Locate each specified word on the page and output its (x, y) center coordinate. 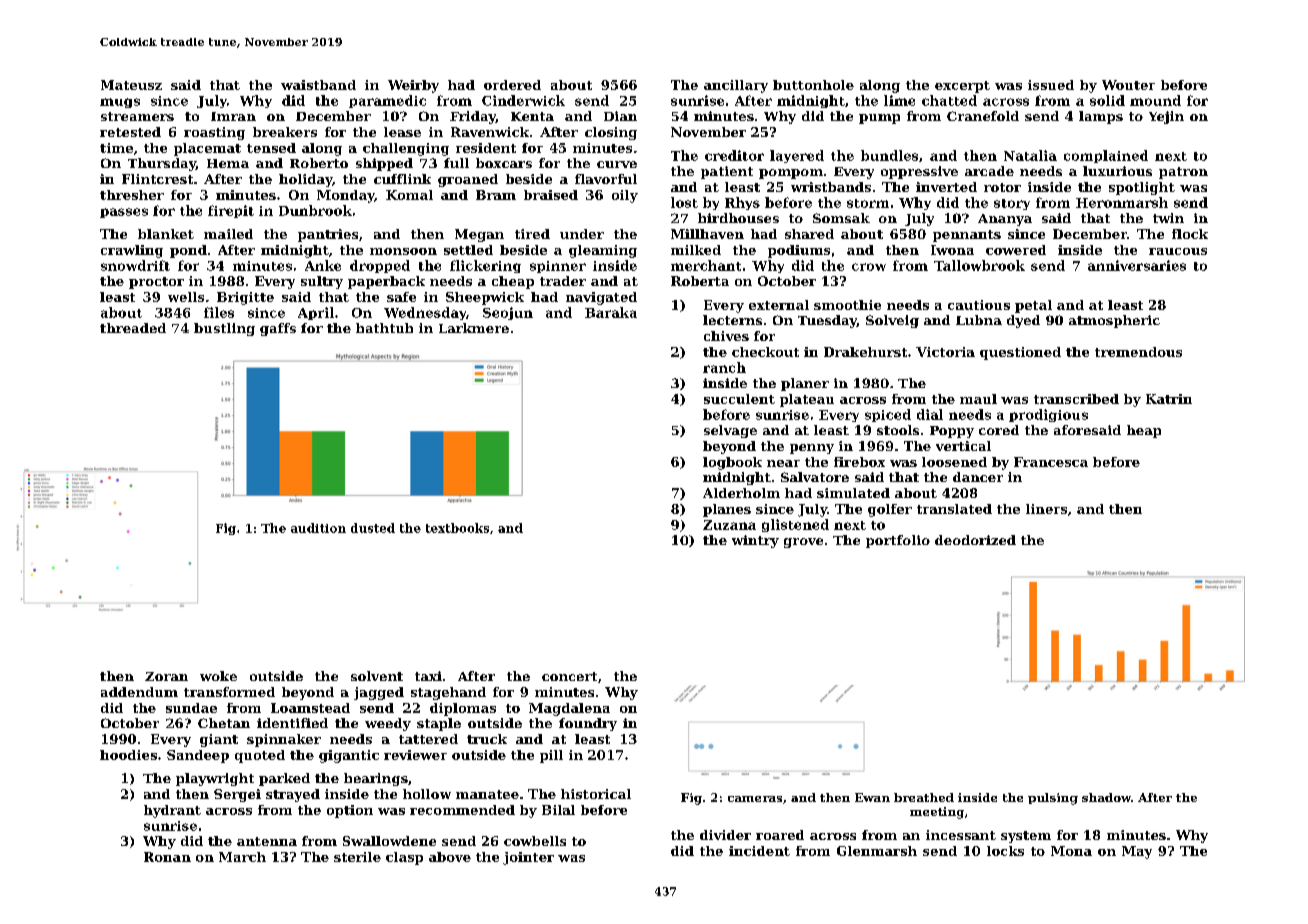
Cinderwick (523, 100)
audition (318, 528)
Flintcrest (157, 179)
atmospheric (1114, 321)
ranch (724, 367)
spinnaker (284, 740)
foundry (588, 724)
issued (1051, 85)
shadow (1106, 797)
